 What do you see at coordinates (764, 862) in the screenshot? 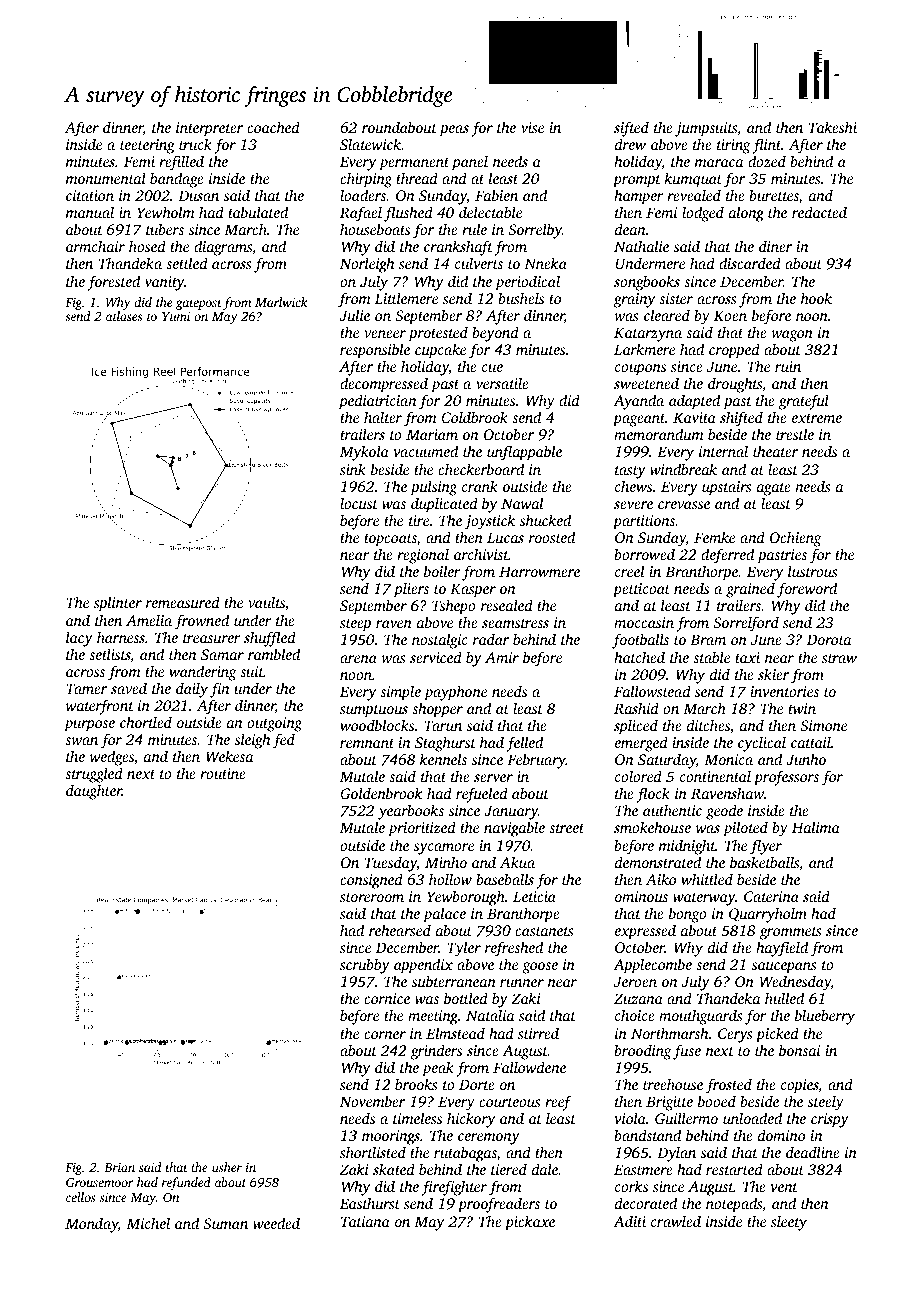
I see `basketballs` at bounding box center [764, 862].
